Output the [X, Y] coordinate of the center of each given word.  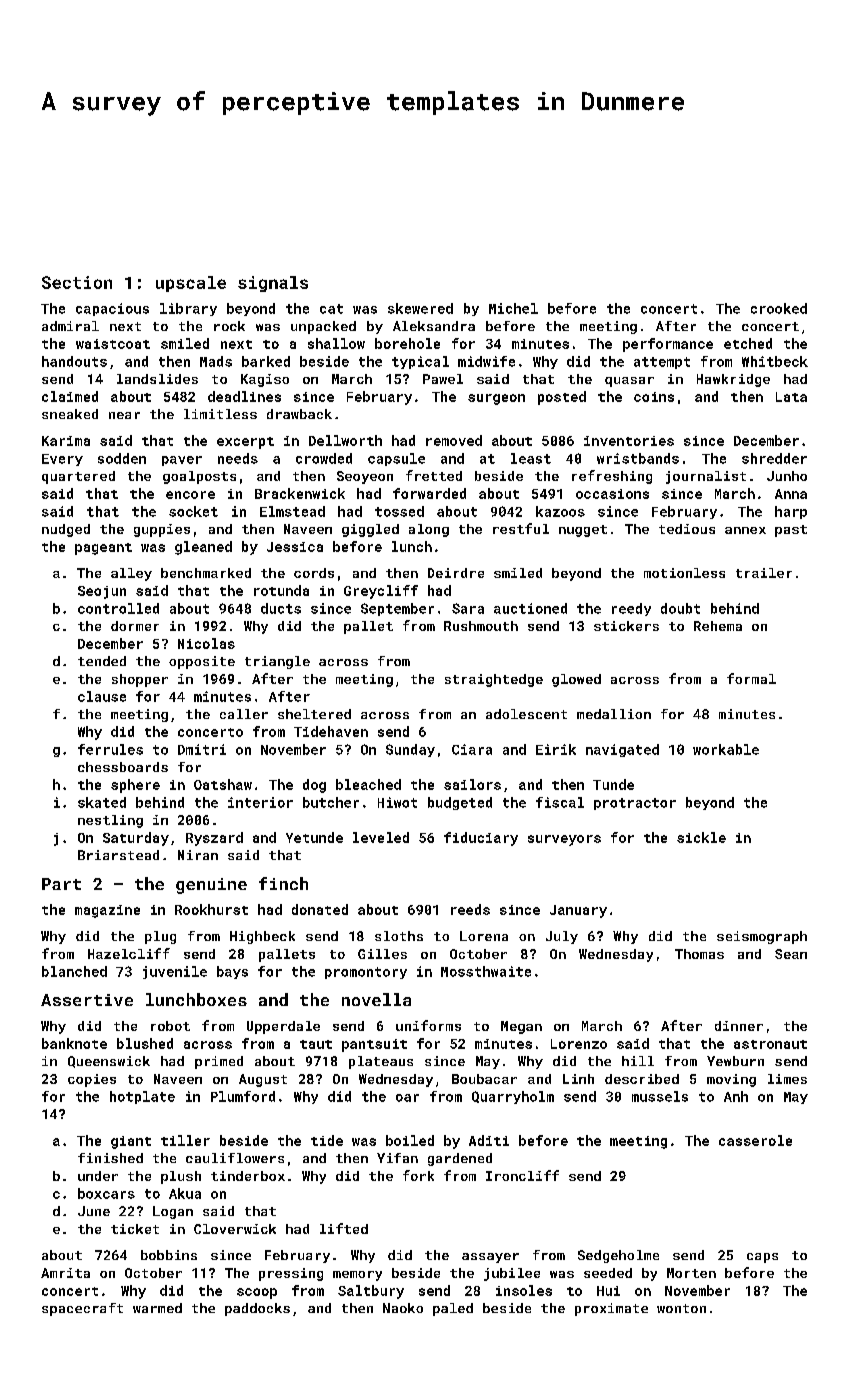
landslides [157, 379]
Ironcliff [522, 1175]
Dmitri [202, 749]
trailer [764, 573]
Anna [791, 494]
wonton [681, 1308]
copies [92, 1080]
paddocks [257, 1309]
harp [791, 512]
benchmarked [206, 573]
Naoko [403, 1308]
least [531, 458]
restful [521, 528]
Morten [691, 1273]
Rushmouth [481, 626]
